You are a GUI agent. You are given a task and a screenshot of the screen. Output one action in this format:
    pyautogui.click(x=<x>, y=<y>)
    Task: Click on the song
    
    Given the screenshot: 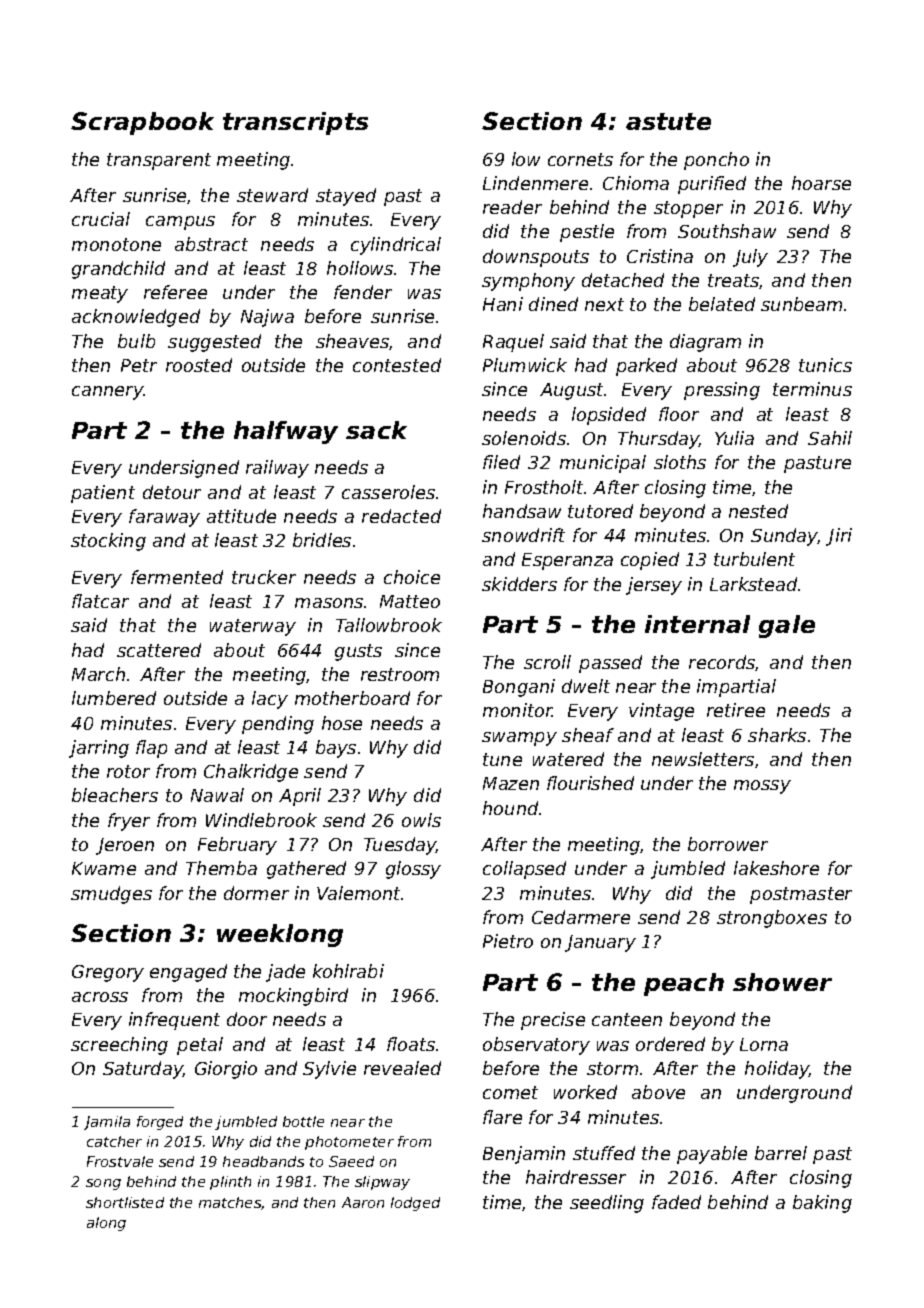 What is the action you would take?
    pyautogui.click(x=103, y=1184)
